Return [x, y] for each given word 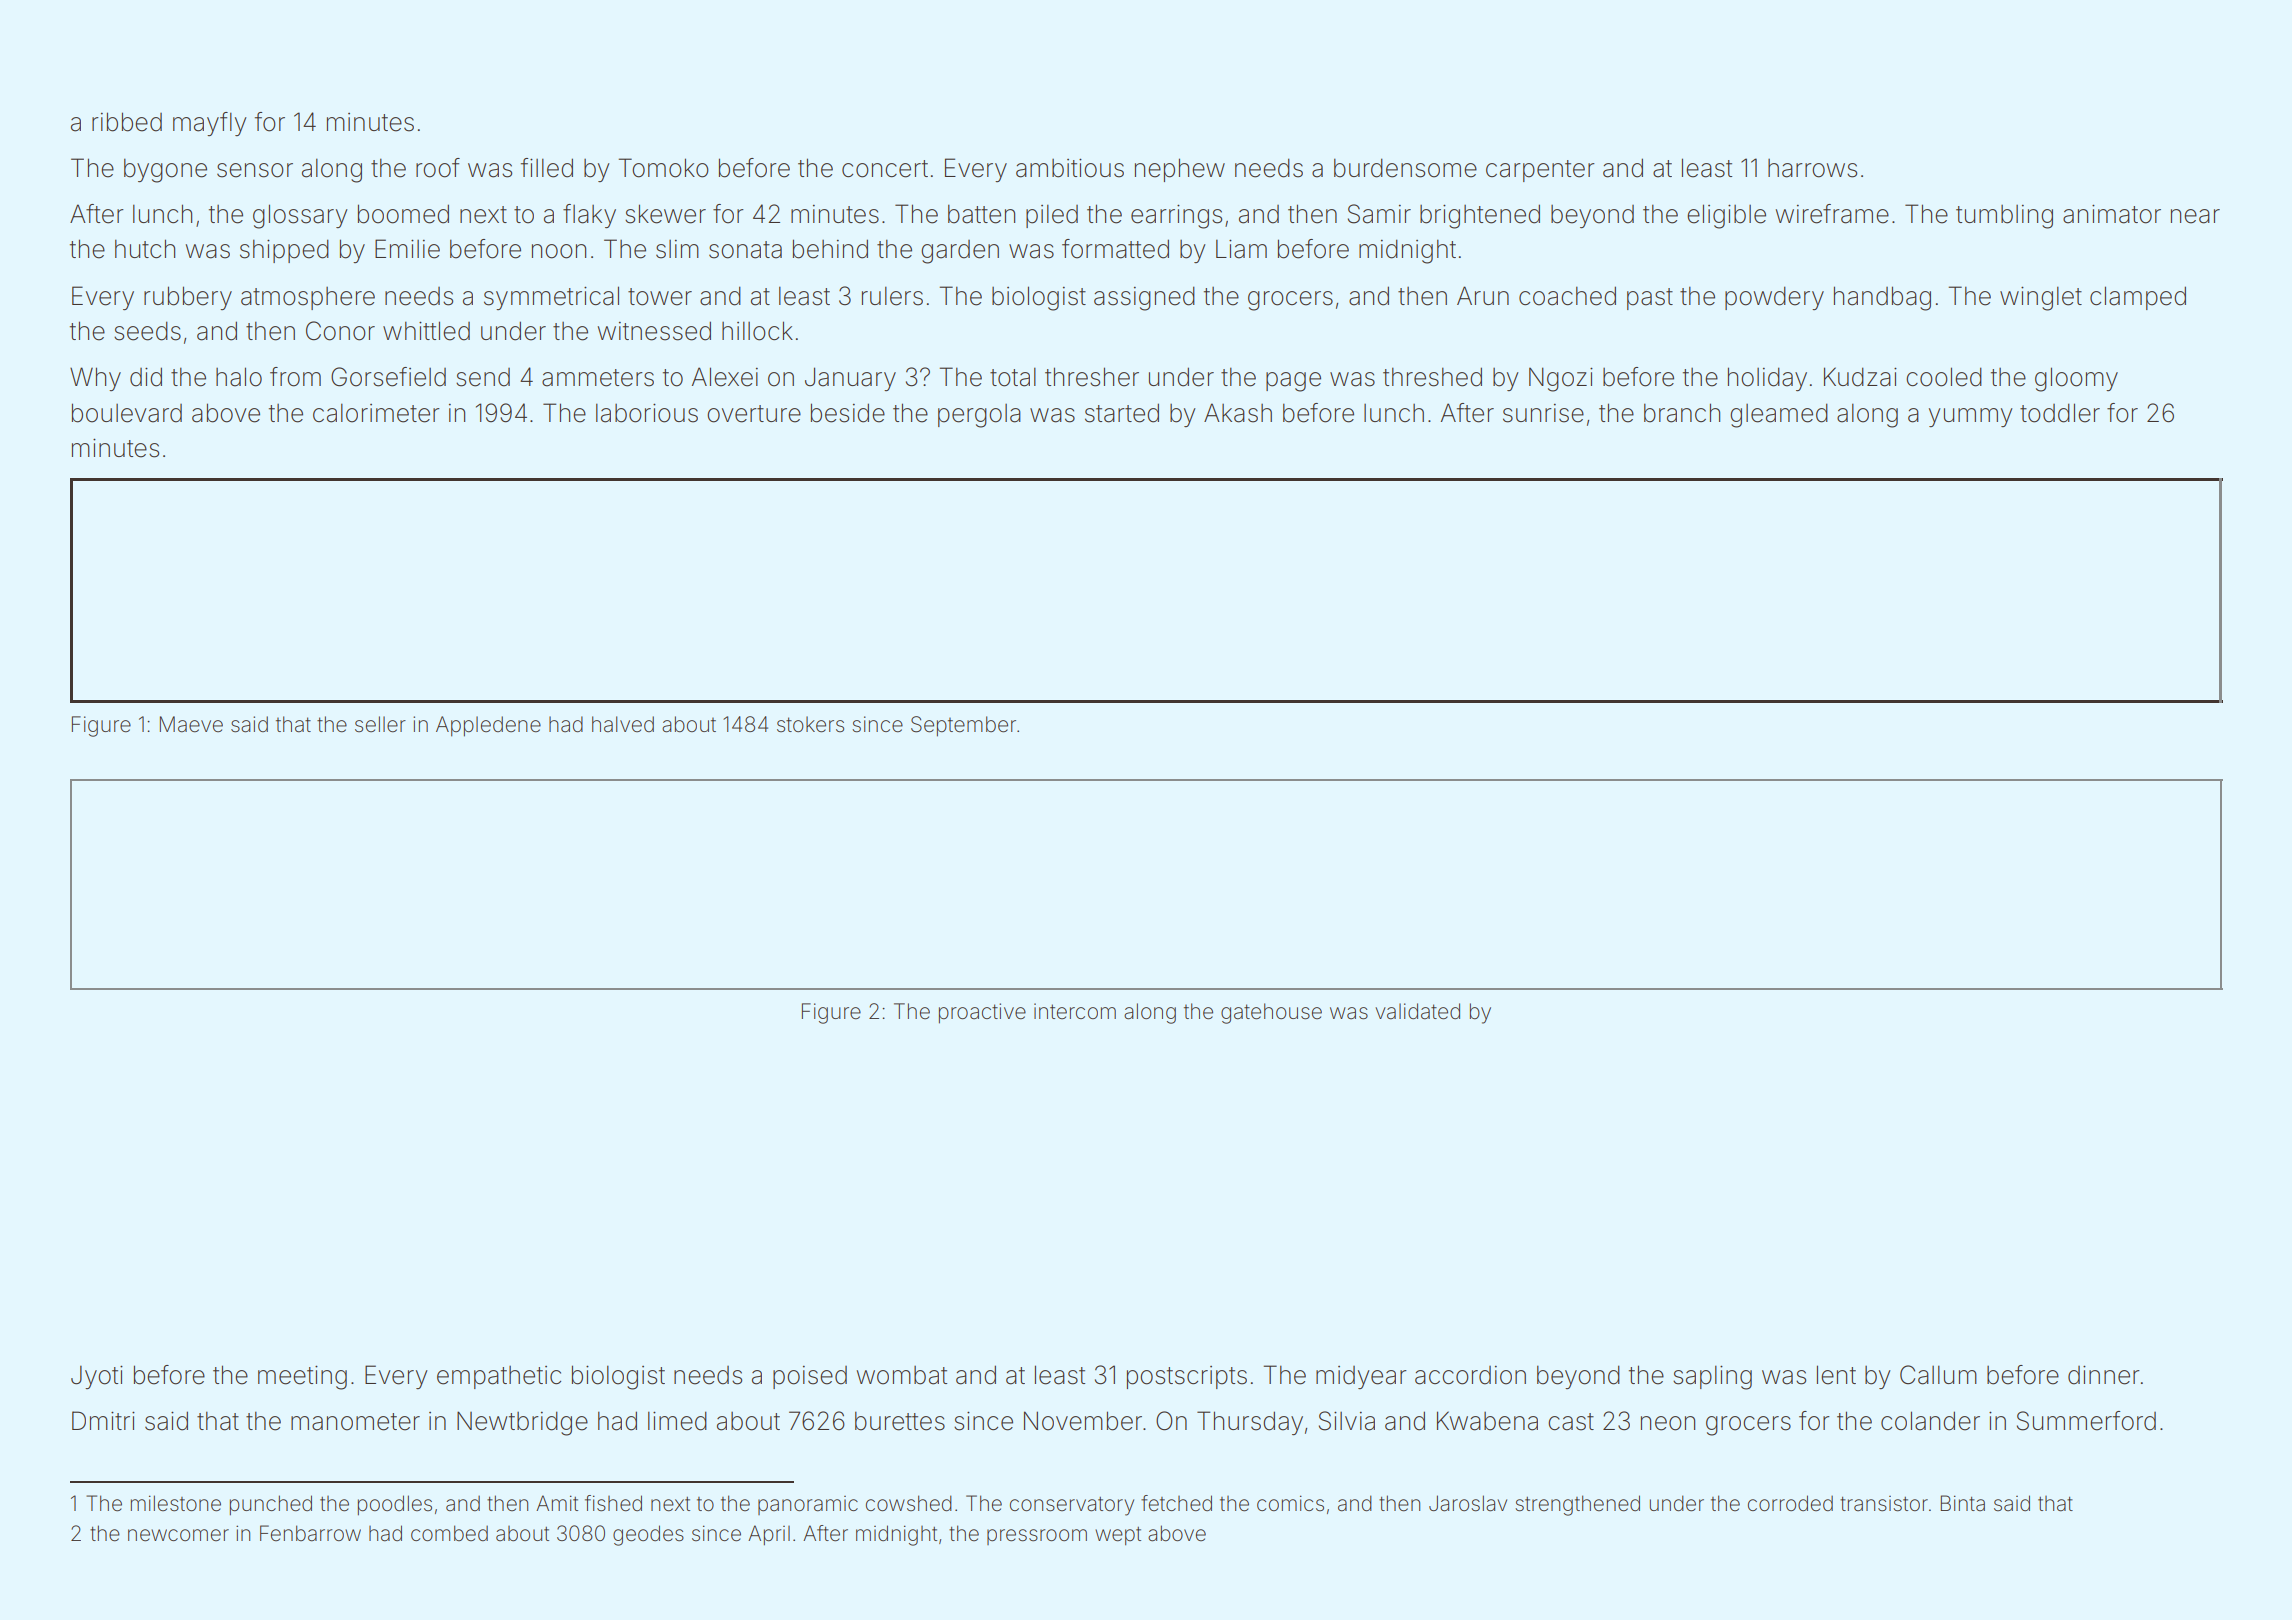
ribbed [127, 122]
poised [810, 1377]
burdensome [1405, 168]
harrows [1812, 168]
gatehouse [1271, 1013]
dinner [2104, 1375]
